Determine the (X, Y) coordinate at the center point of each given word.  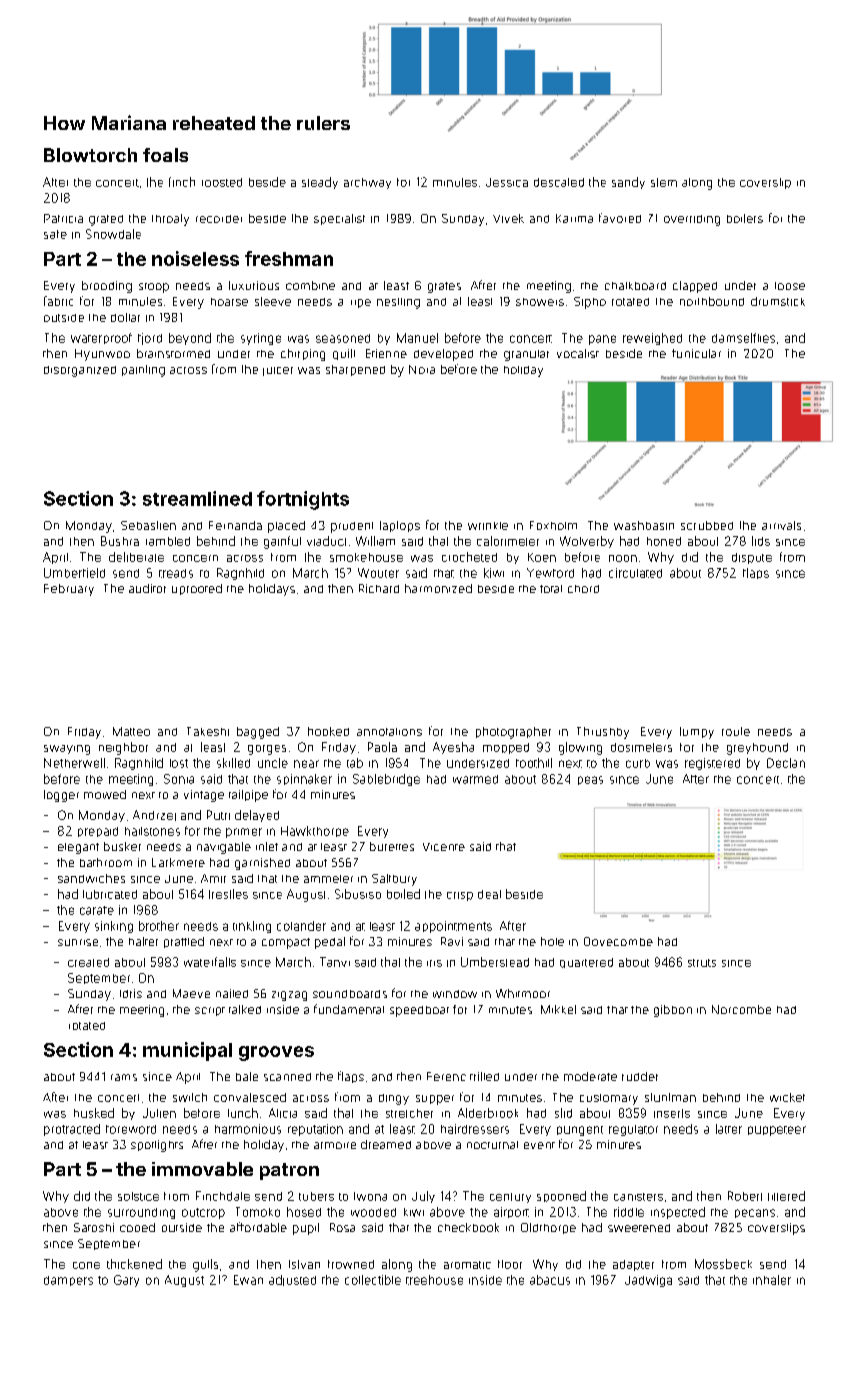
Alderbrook (488, 1113)
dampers (68, 1281)
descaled (559, 182)
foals (165, 155)
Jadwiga (648, 1281)
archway (367, 183)
